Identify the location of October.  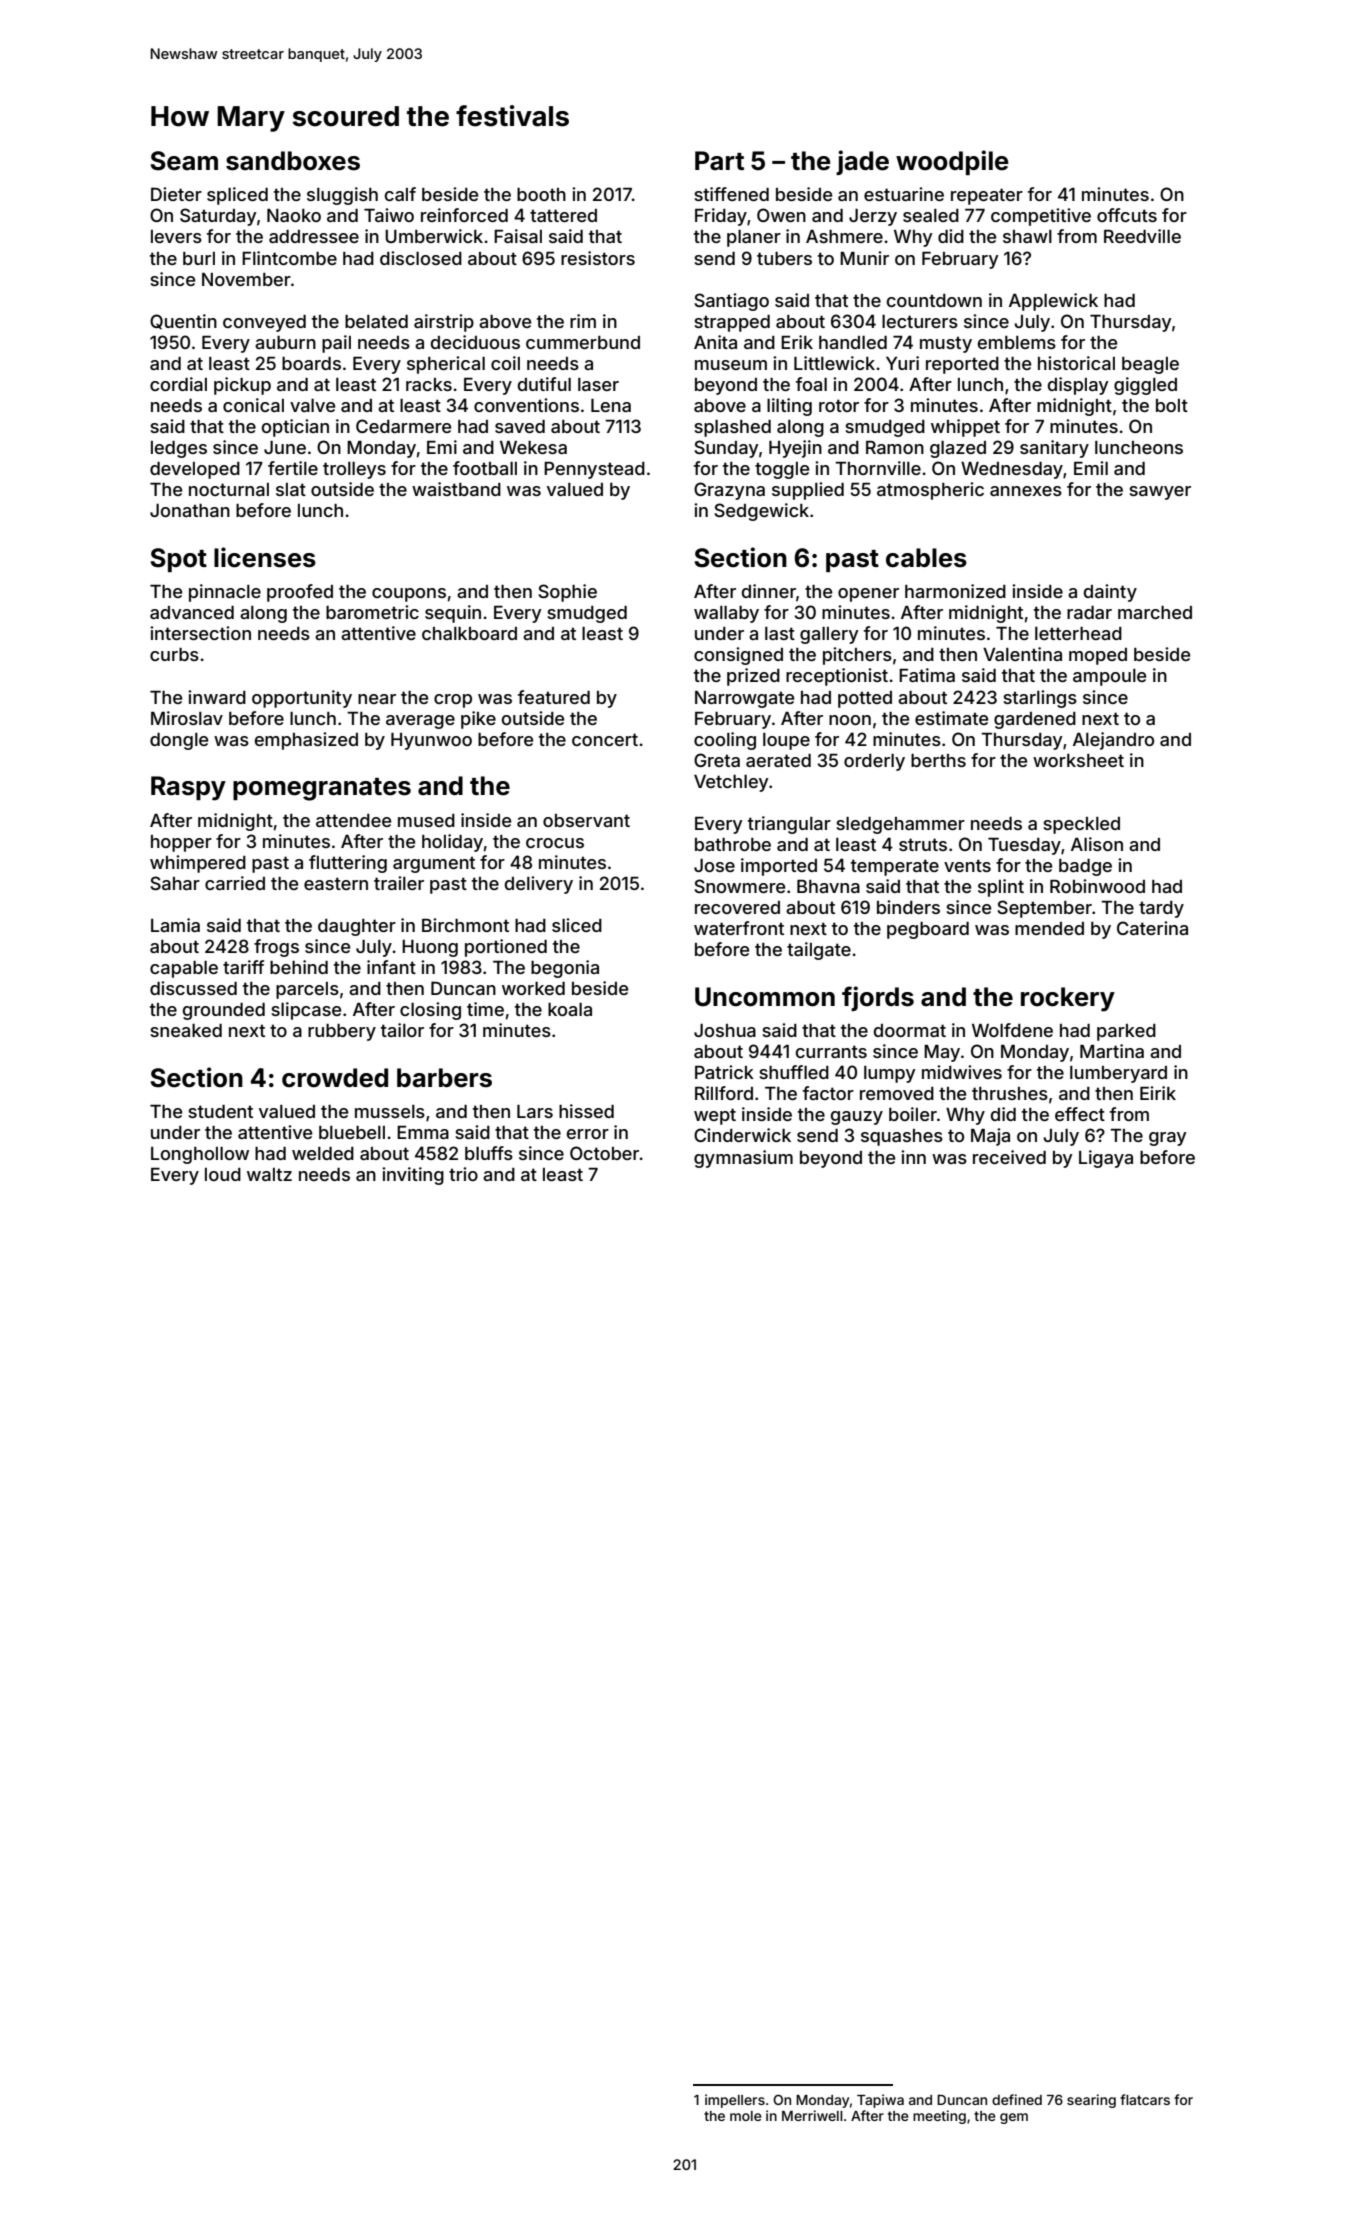
(605, 1153).
